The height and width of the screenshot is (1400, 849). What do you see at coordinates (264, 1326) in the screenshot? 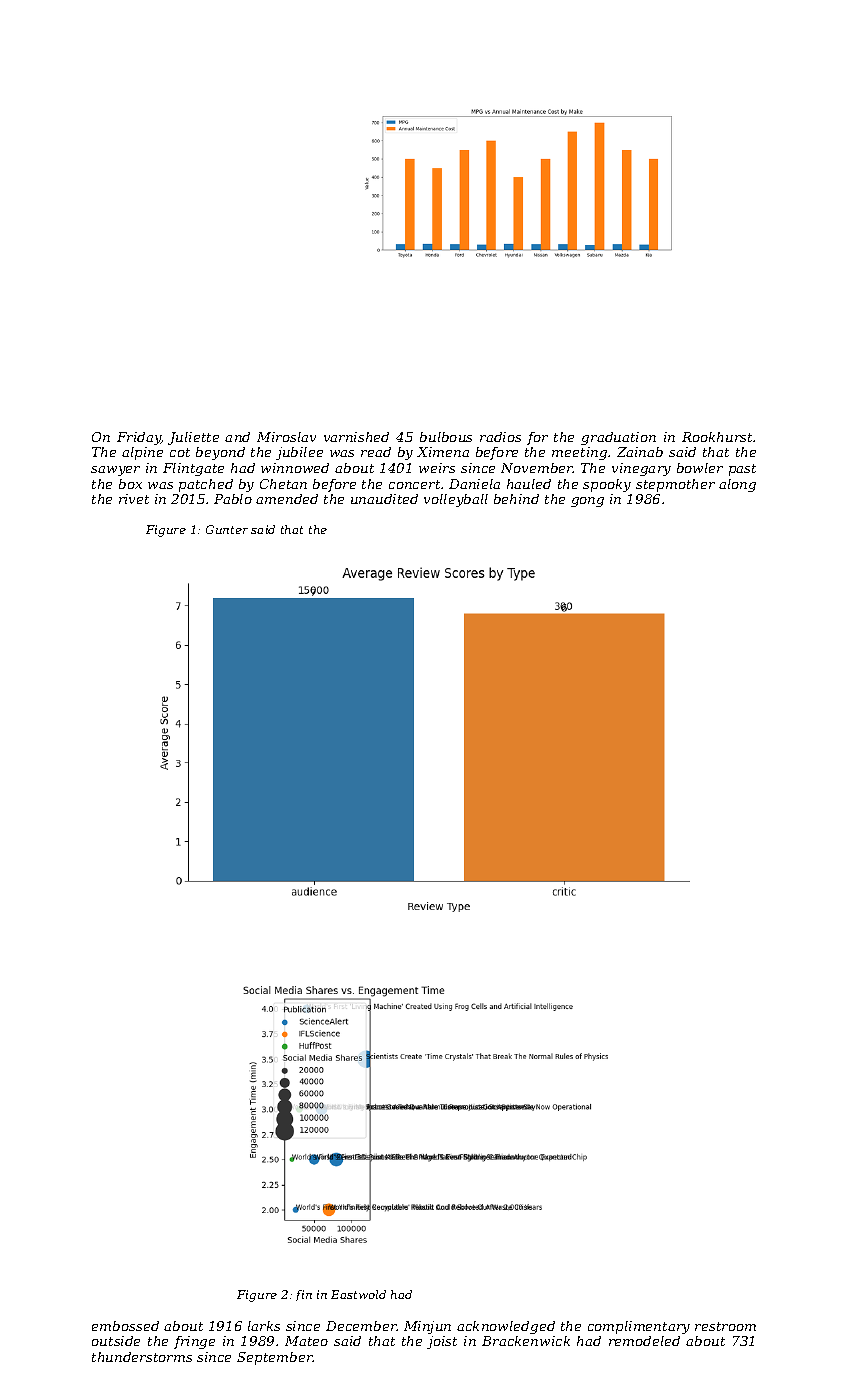
I see `larks` at bounding box center [264, 1326].
